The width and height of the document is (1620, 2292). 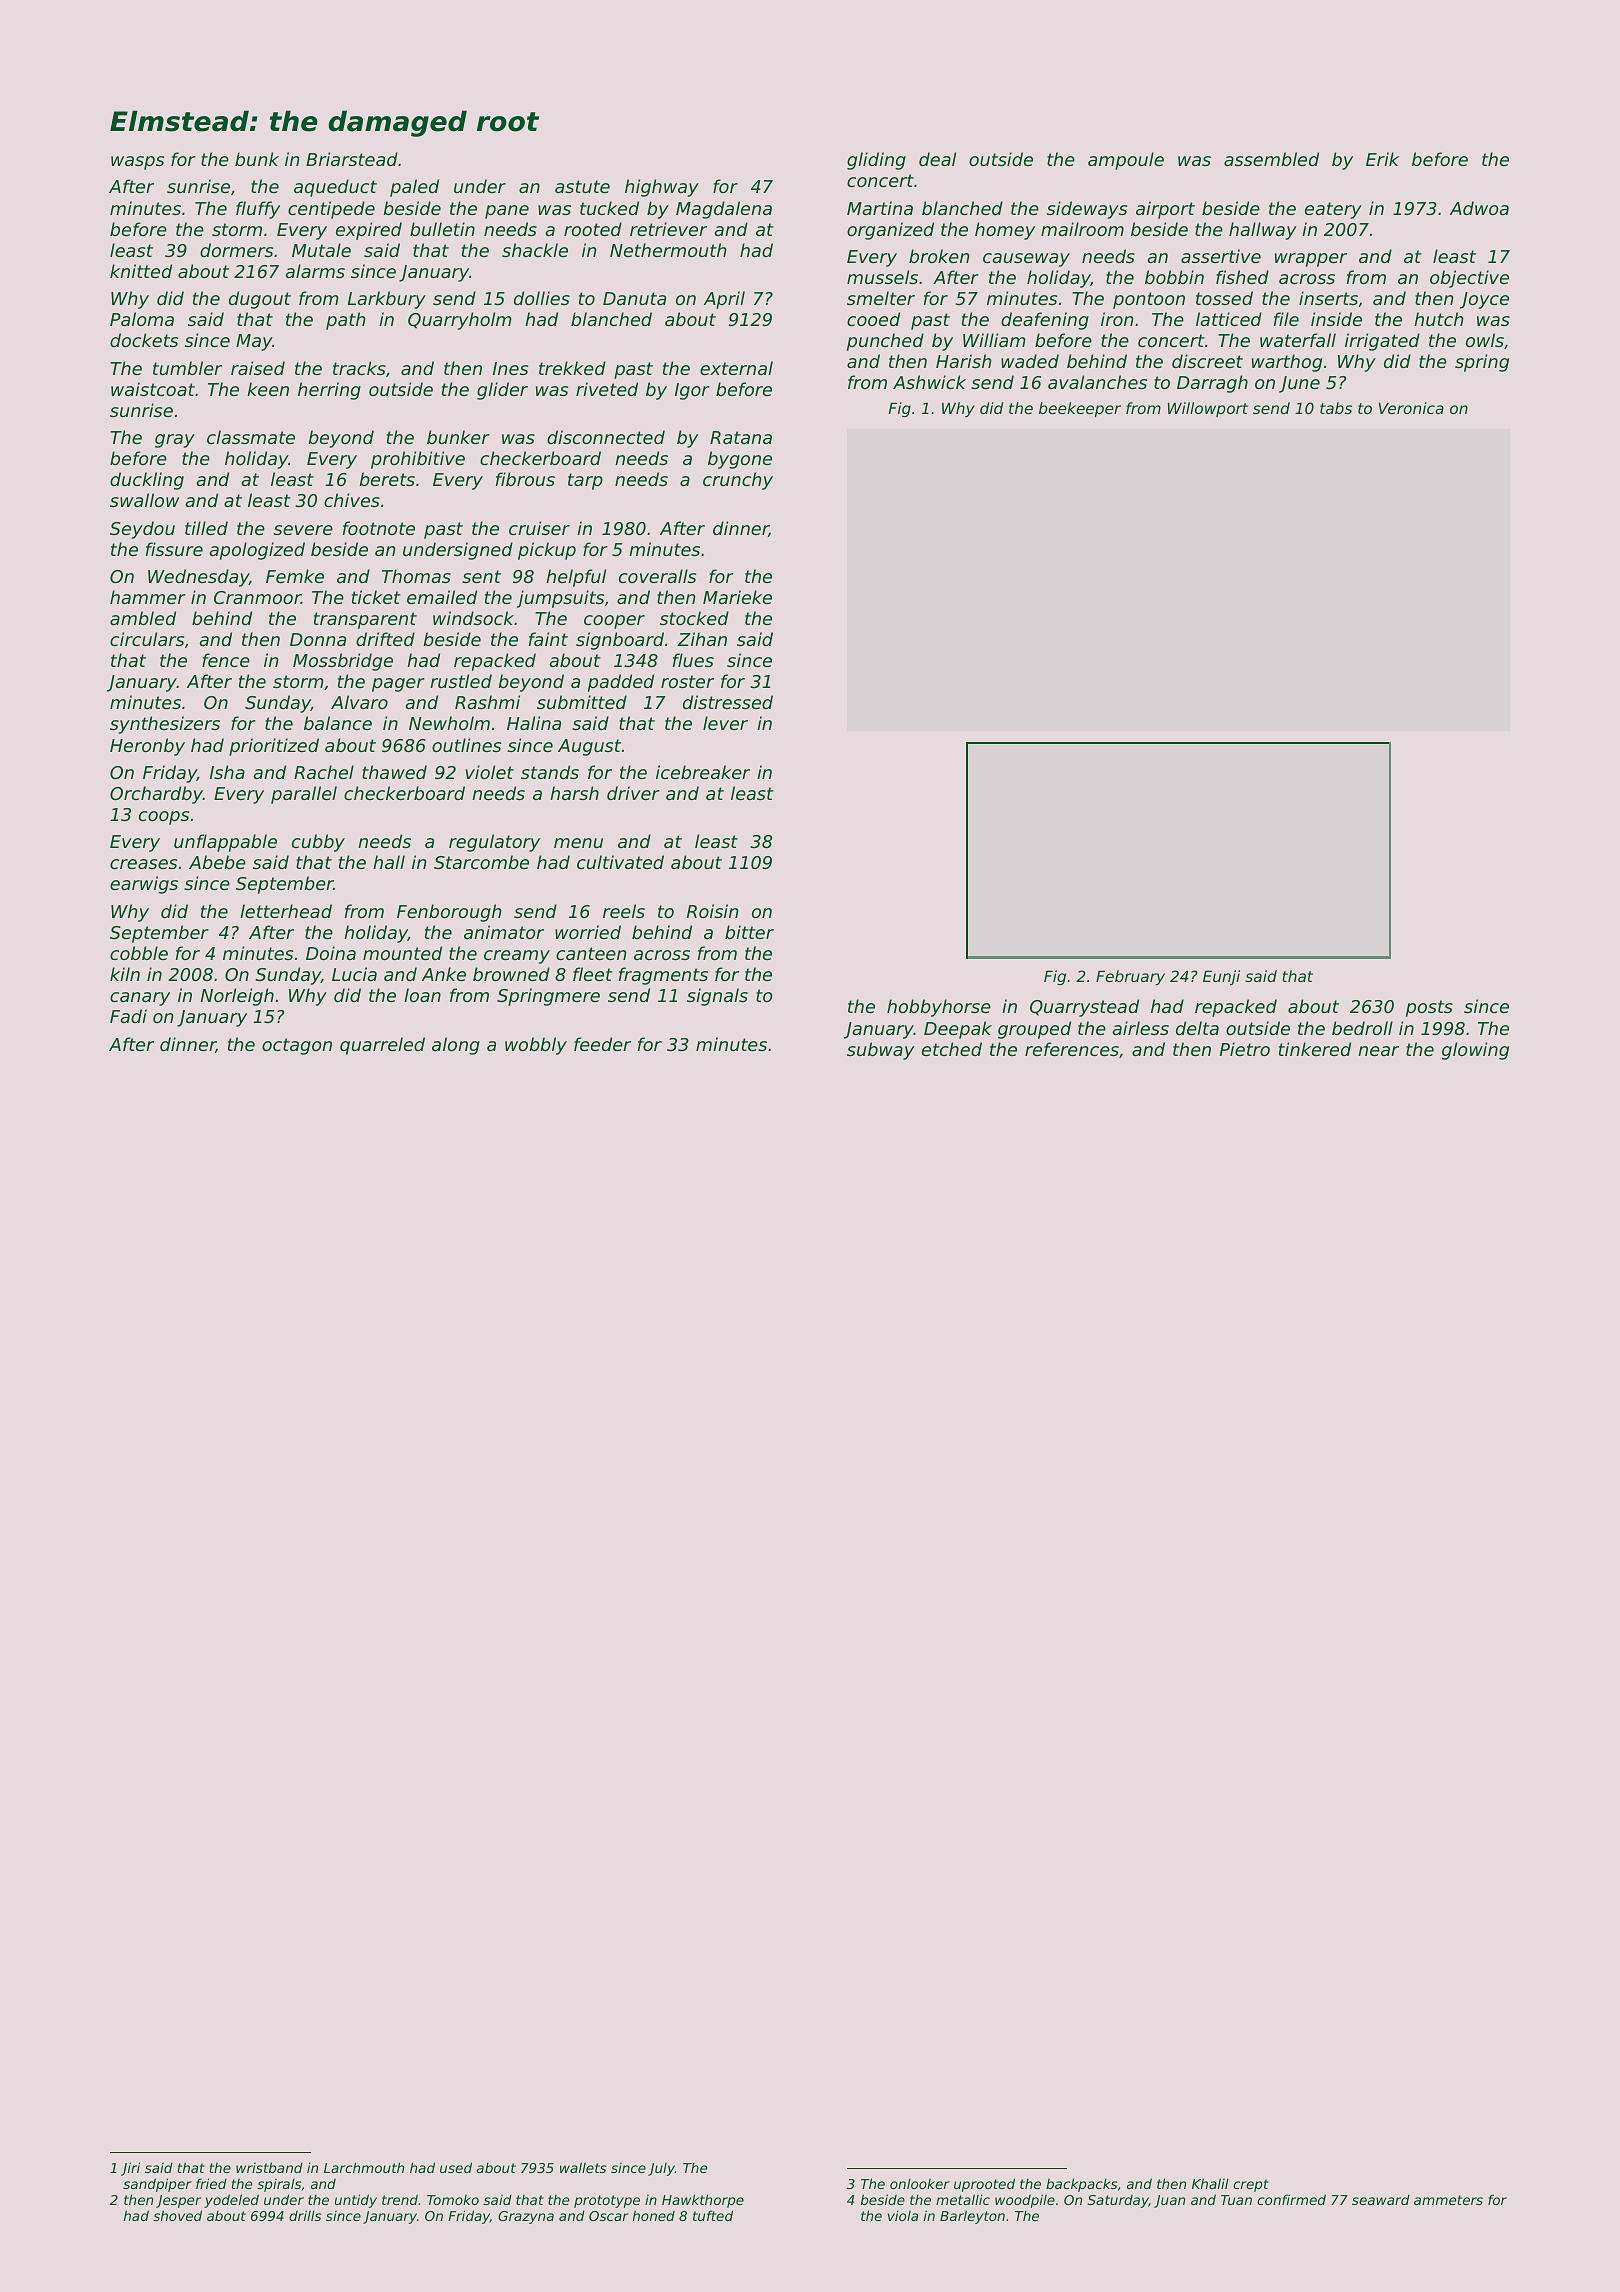 I want to click on wasps, so click(x=137, y=163).
